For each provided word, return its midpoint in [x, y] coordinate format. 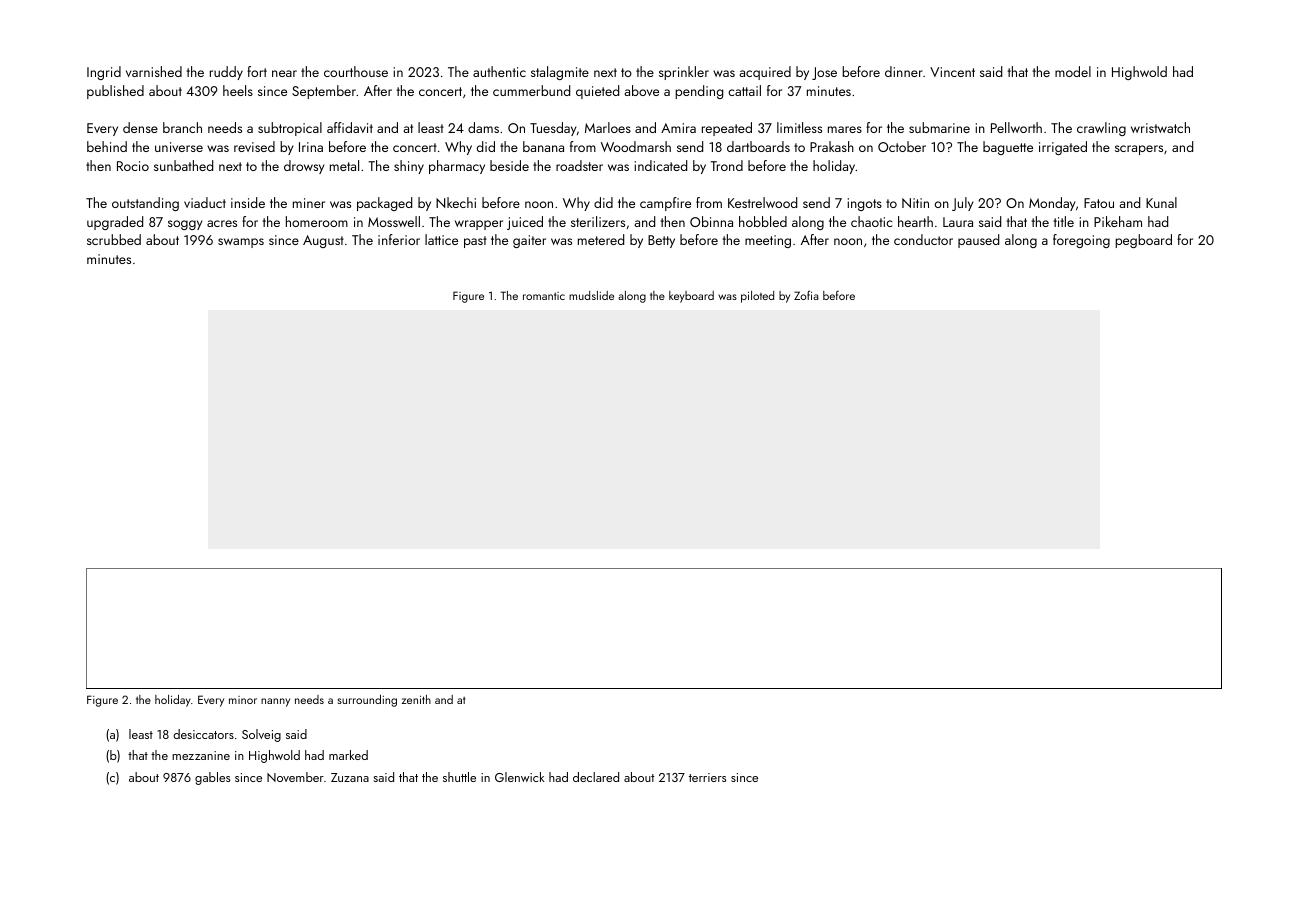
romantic [544, 296]
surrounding [367, 701]
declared [596, 777]
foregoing [1081, 241]
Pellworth [1016, 127]
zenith [416, 699]
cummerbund [531, 90]
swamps [241, 243]
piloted [757, 297]
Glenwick [520, 777]
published [115, 92]
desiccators [204, 734]
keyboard [691, 297]
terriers [707, 777]
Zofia [806, 295]
